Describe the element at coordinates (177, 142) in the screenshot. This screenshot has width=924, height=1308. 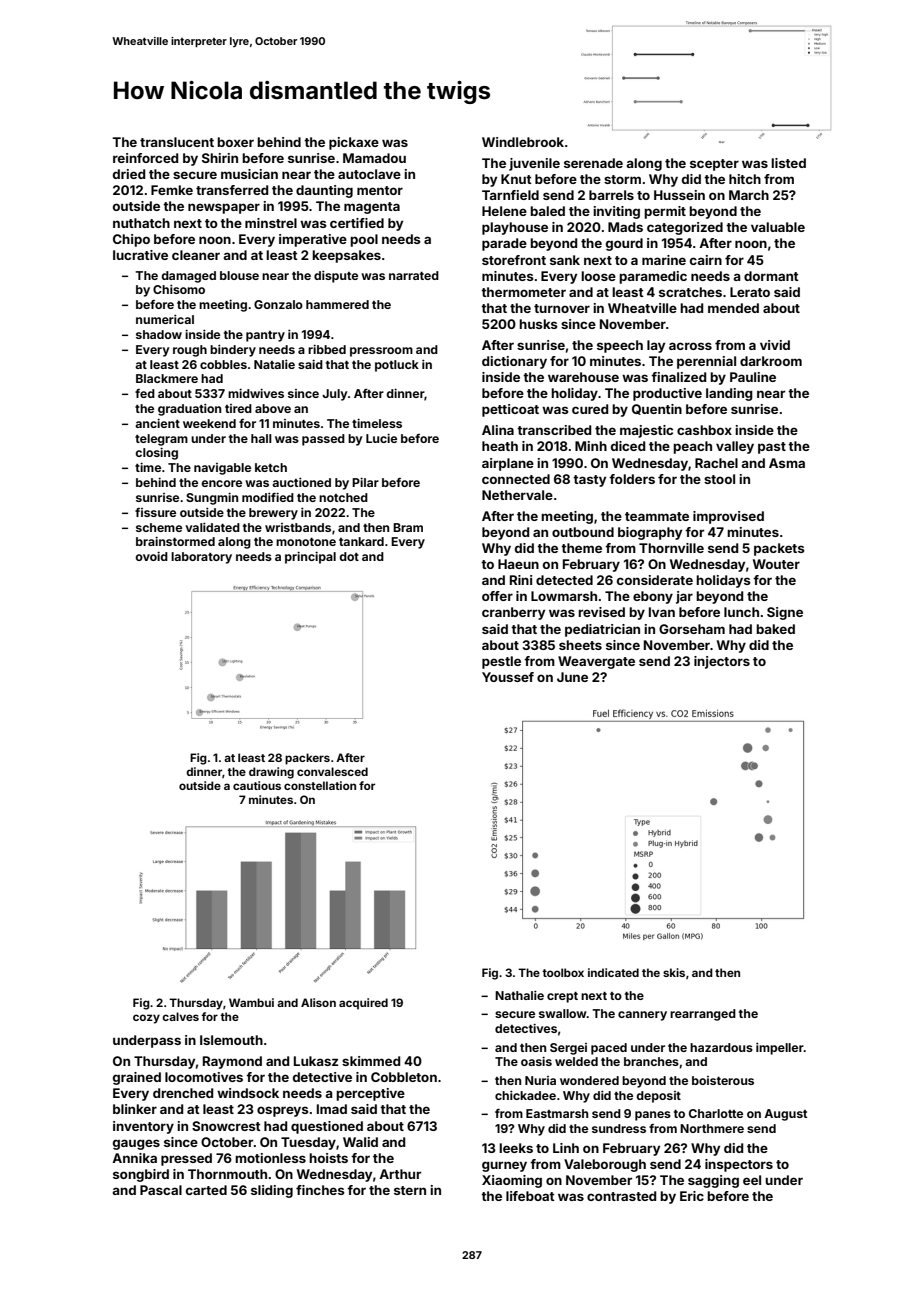
I see `translucent` at that location.
